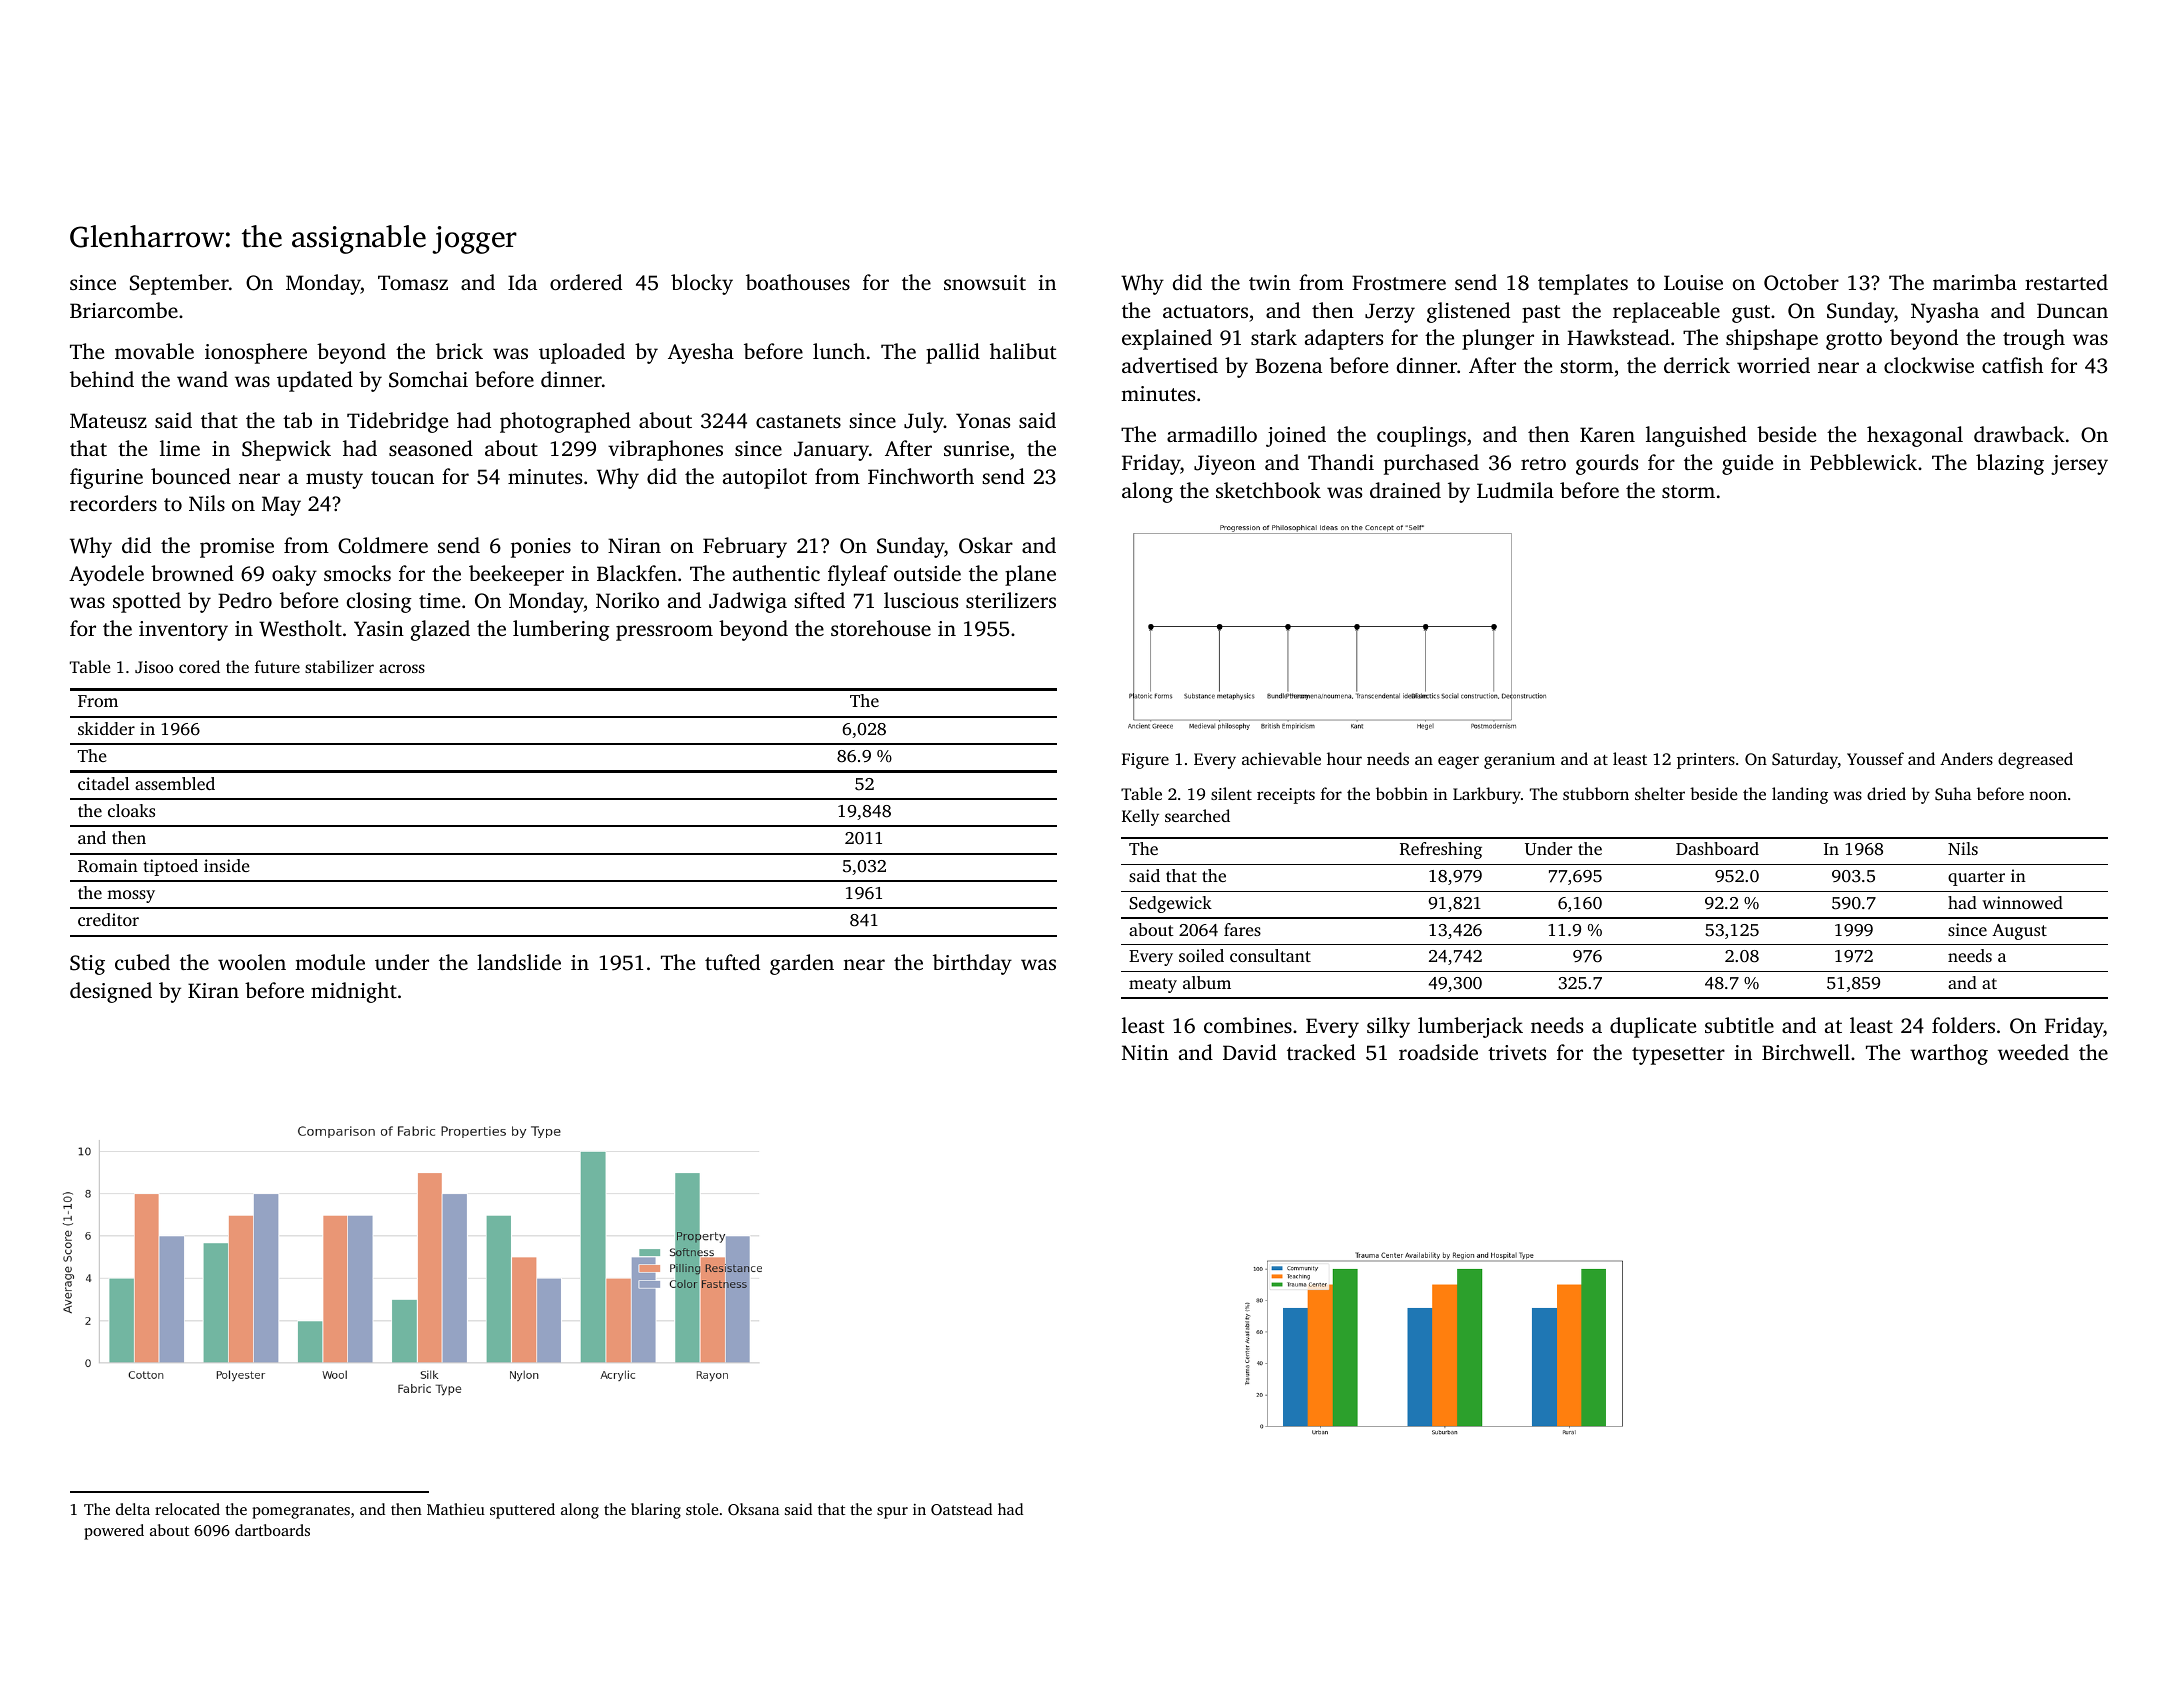 Image resolution: width=2178 pixels, height=1683 pixels. I want to click on restarted, so click(2066, 282).
